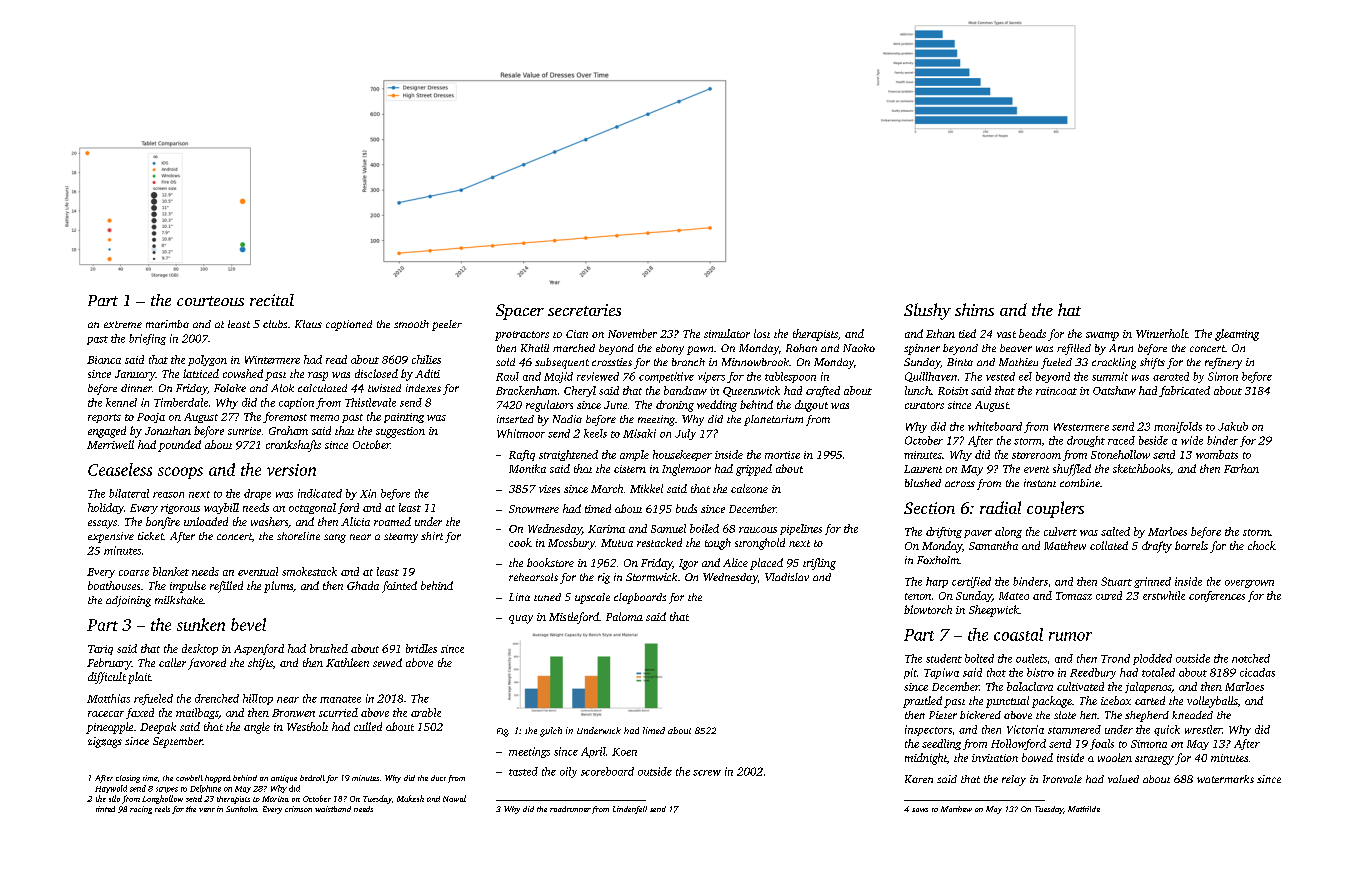 This document has height=887, width=1372. I want to click on radial, so click(1000, 507).
